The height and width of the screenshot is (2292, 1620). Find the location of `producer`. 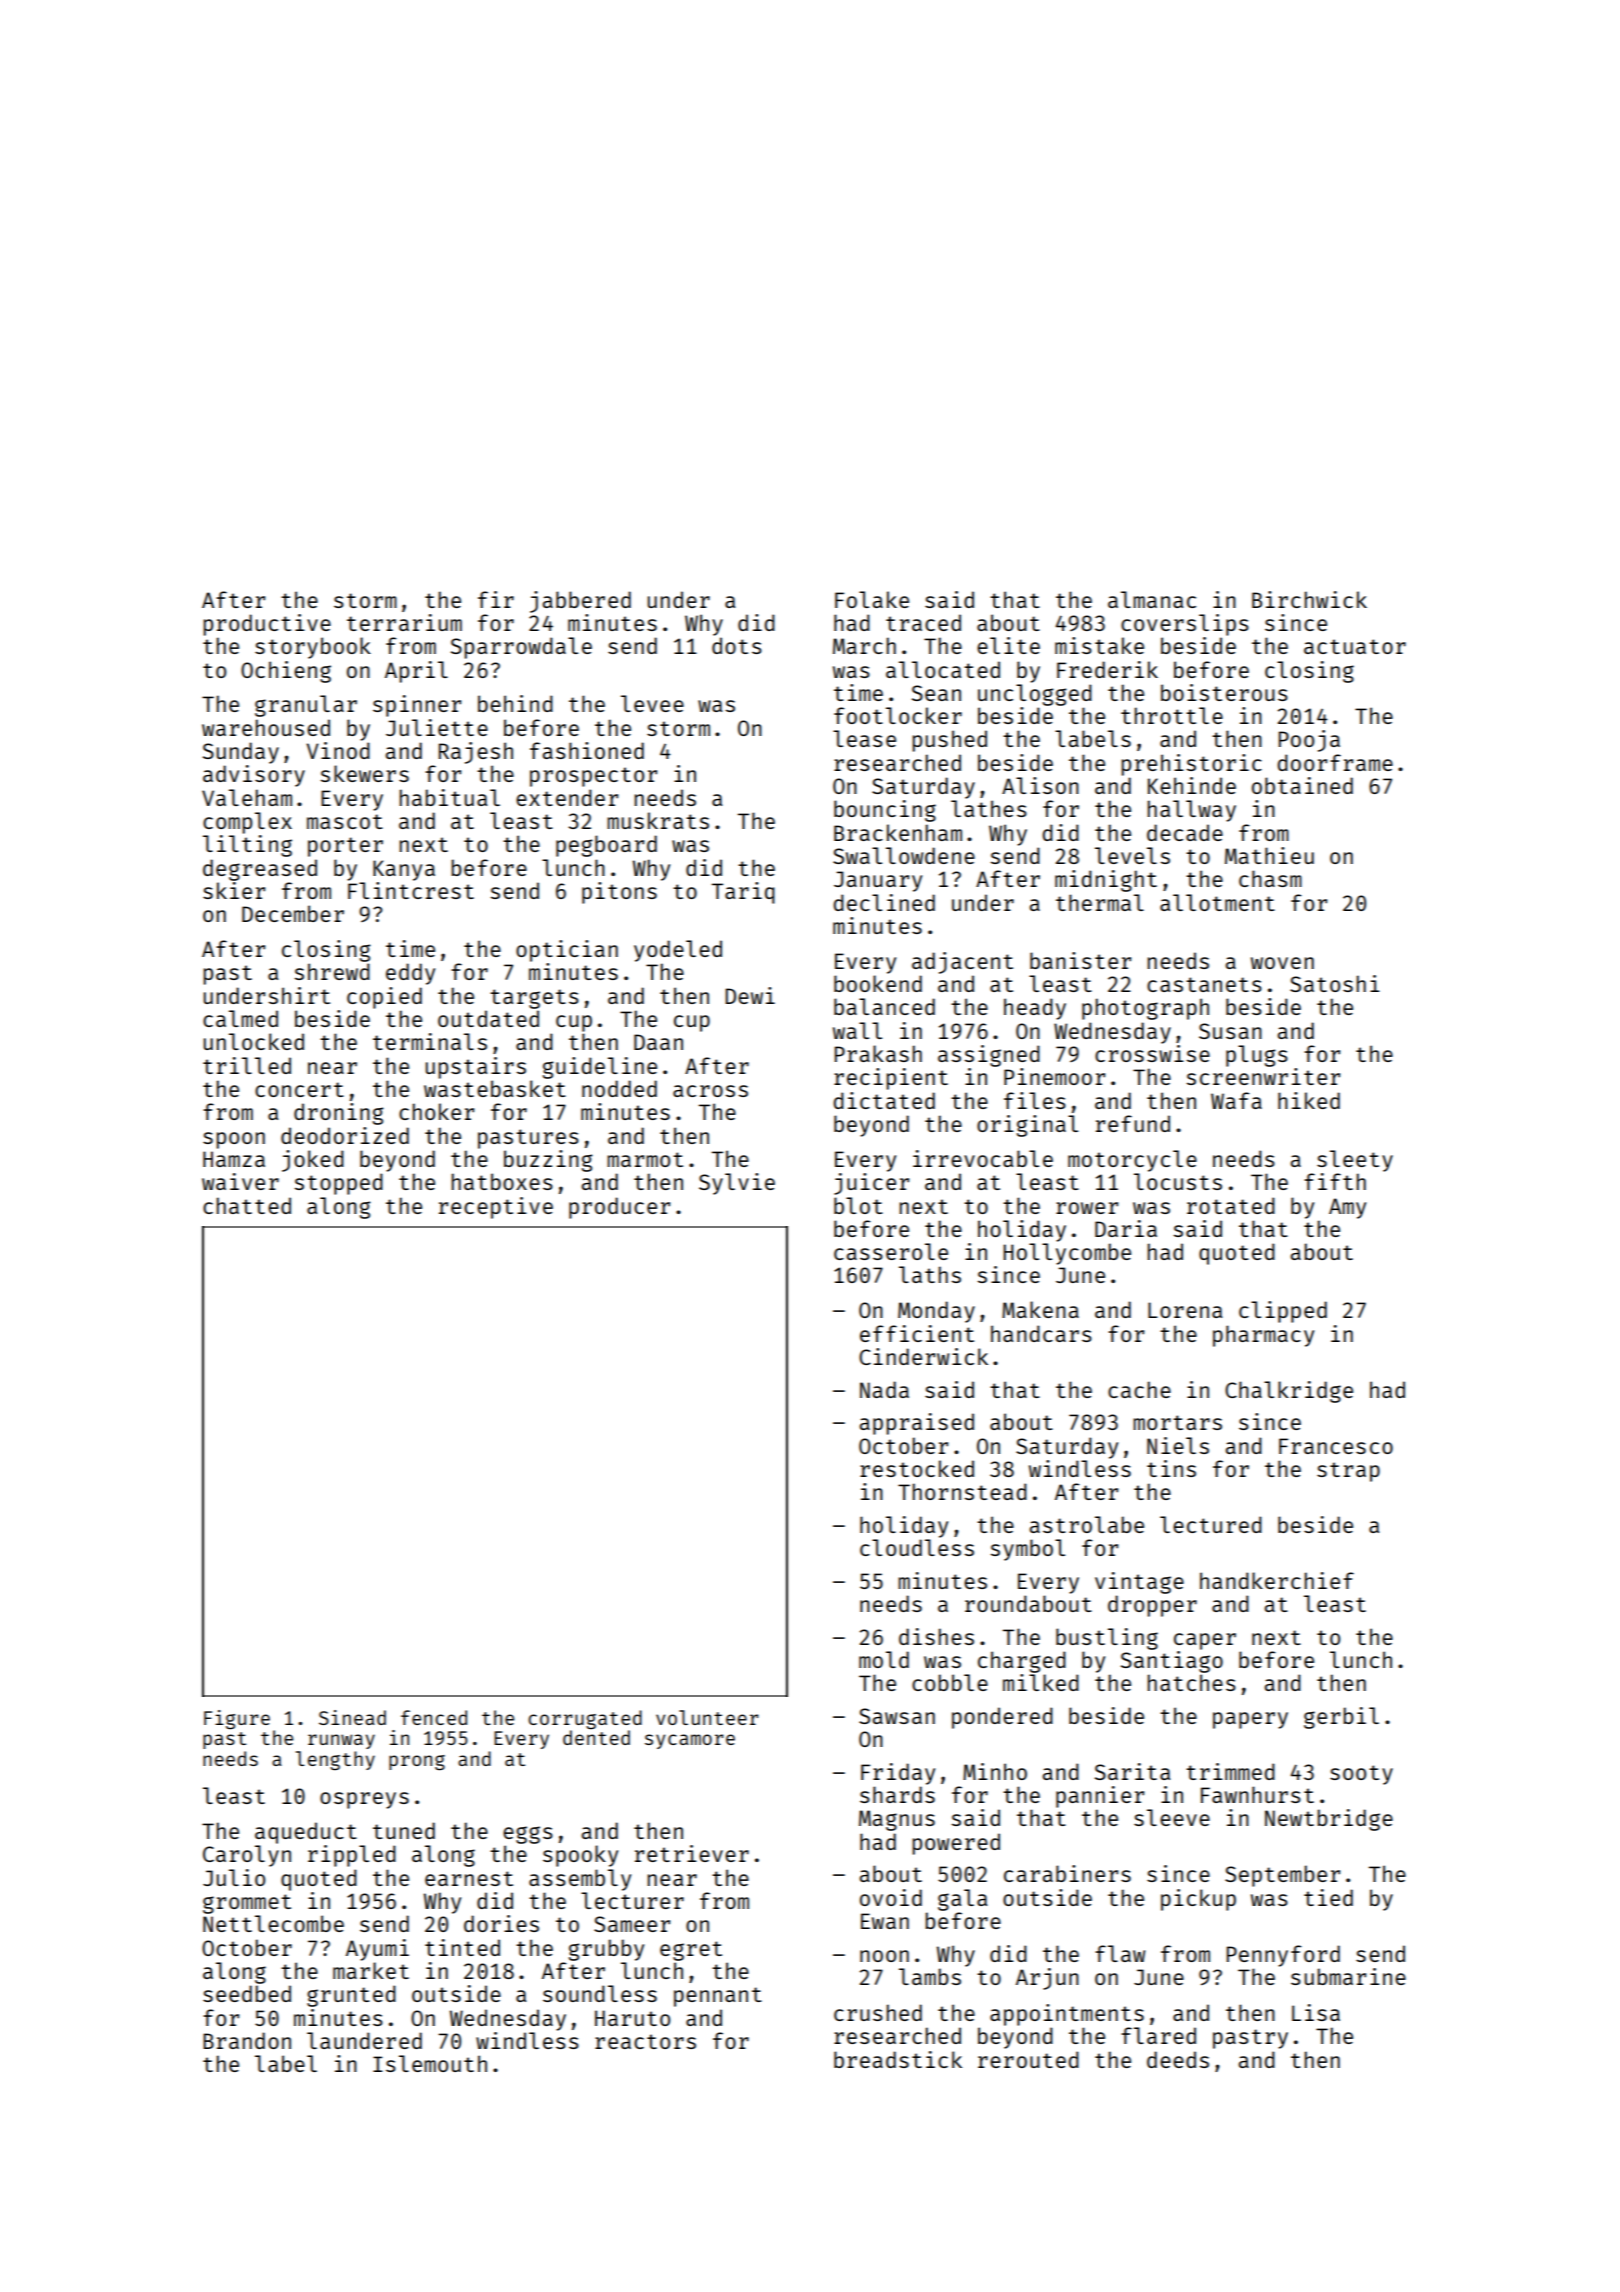

producer is located at coordinates (619, 1208).
